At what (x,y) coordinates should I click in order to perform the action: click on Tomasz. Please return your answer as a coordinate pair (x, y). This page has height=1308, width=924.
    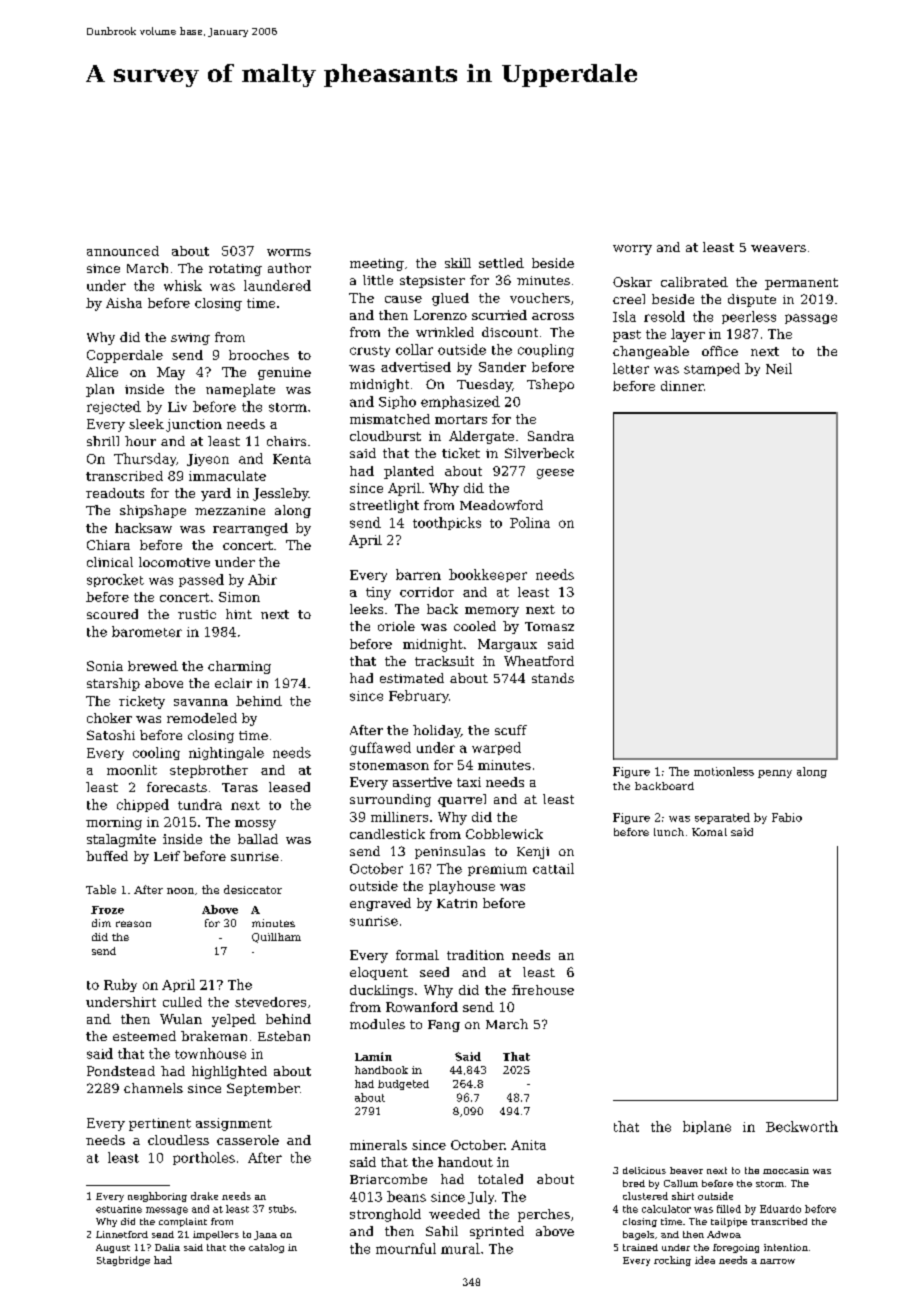
    Looking at the image, I should click on (549, 626).
